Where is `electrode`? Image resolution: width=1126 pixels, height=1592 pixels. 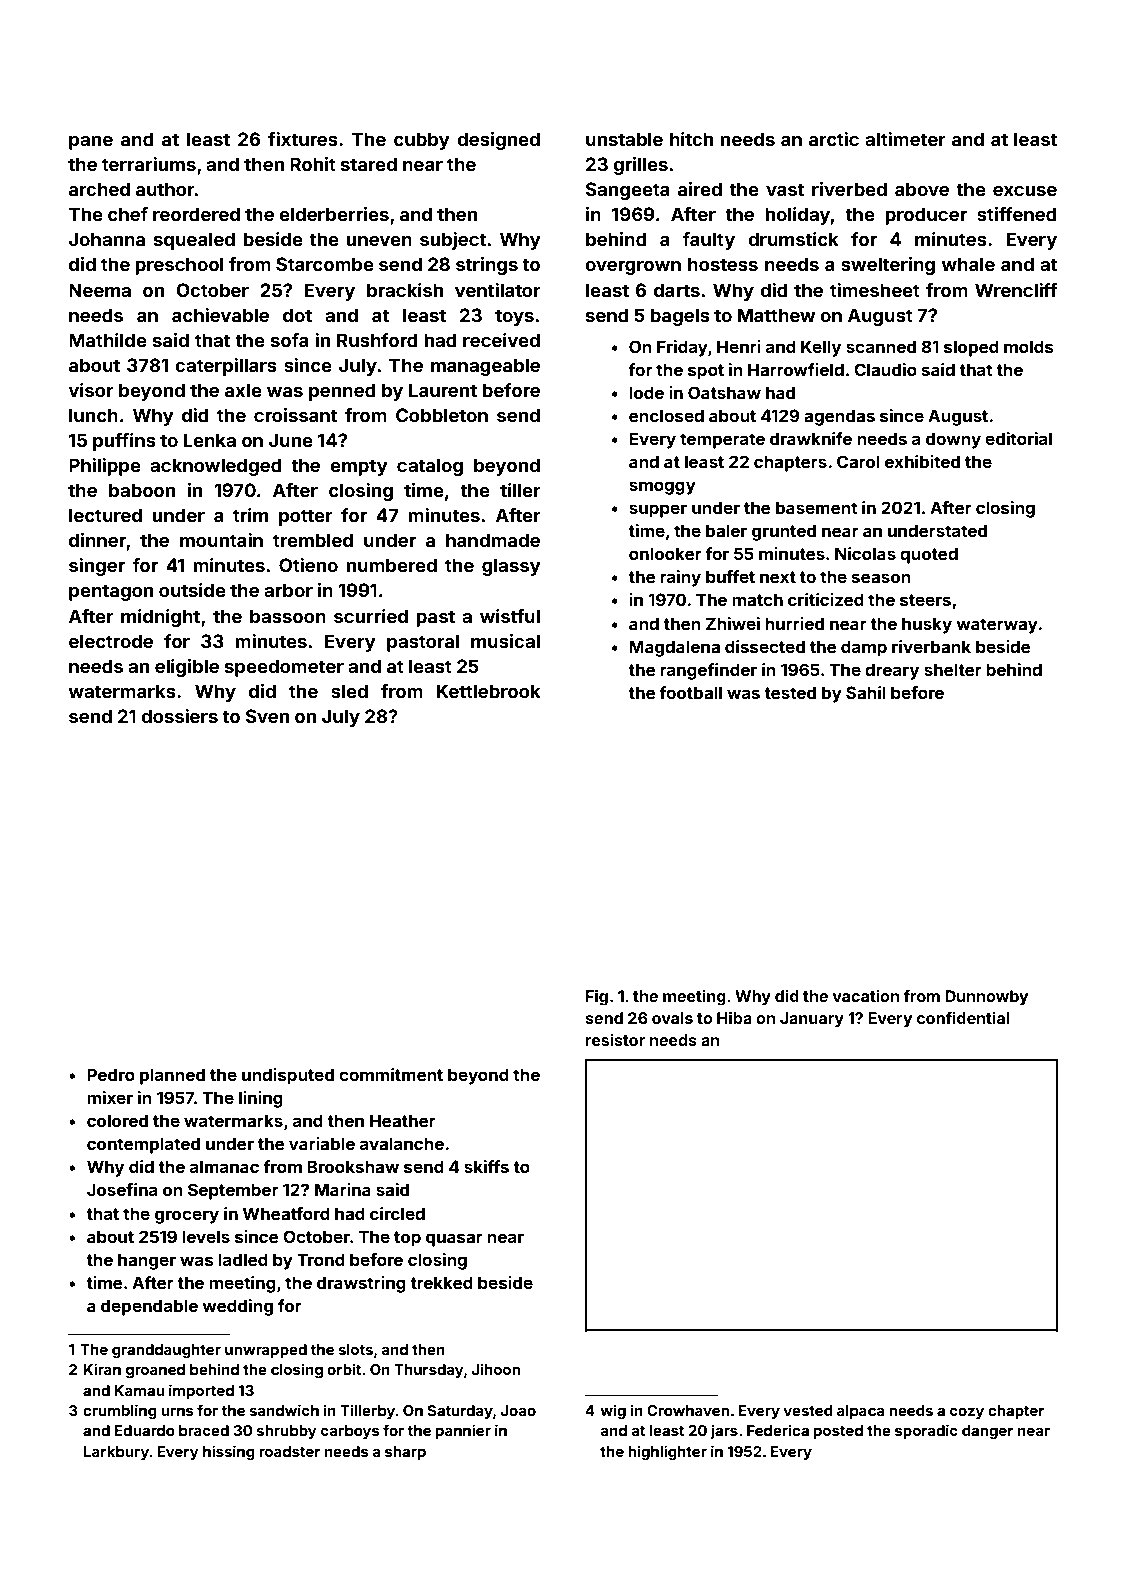
electrode is located at coordinates (111, 641).
